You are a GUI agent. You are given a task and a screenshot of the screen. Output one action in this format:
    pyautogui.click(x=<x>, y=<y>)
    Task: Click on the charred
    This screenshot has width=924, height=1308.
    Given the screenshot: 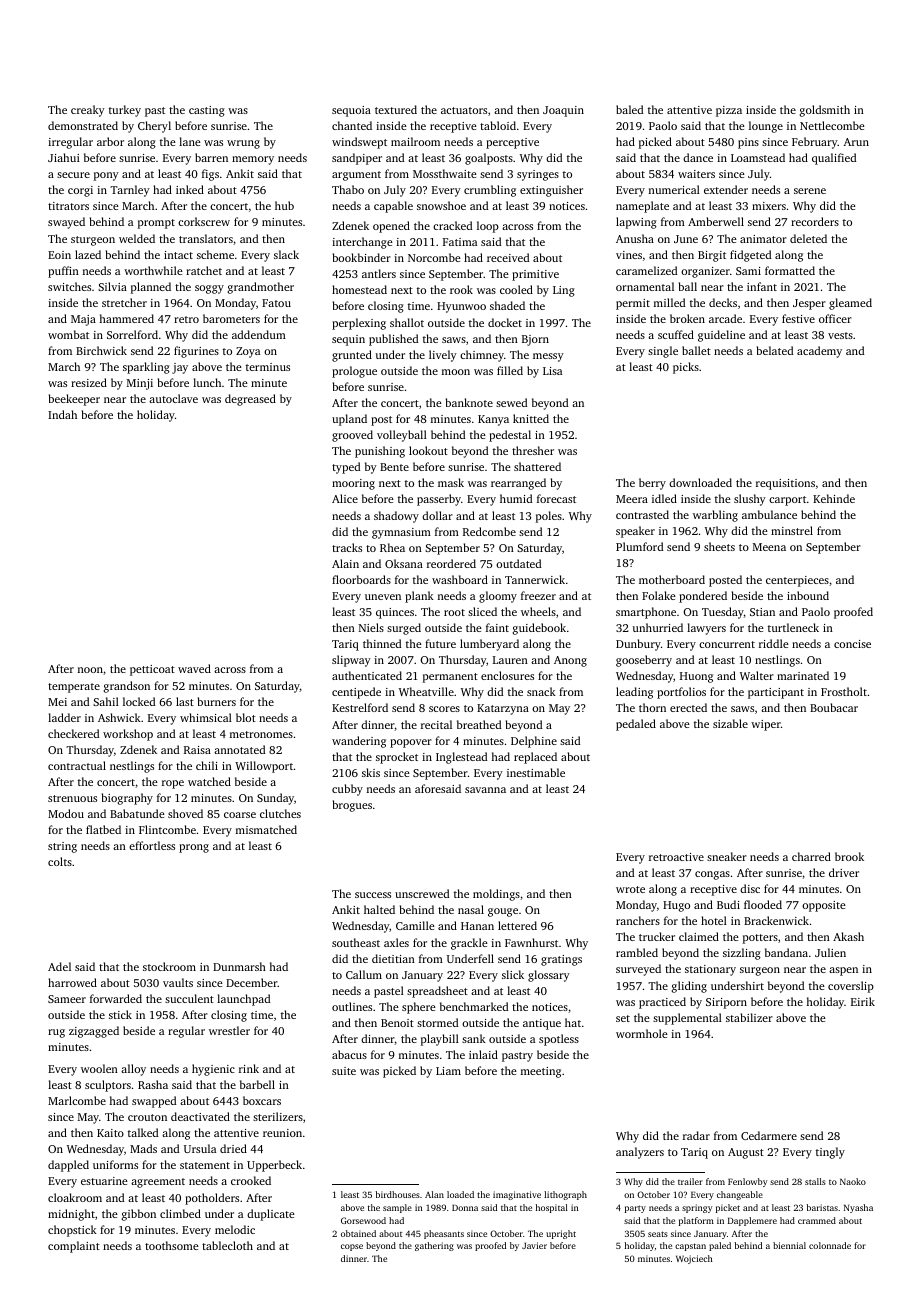 What is the action you would take?
    pyautogui.click(x=811, y=856)
